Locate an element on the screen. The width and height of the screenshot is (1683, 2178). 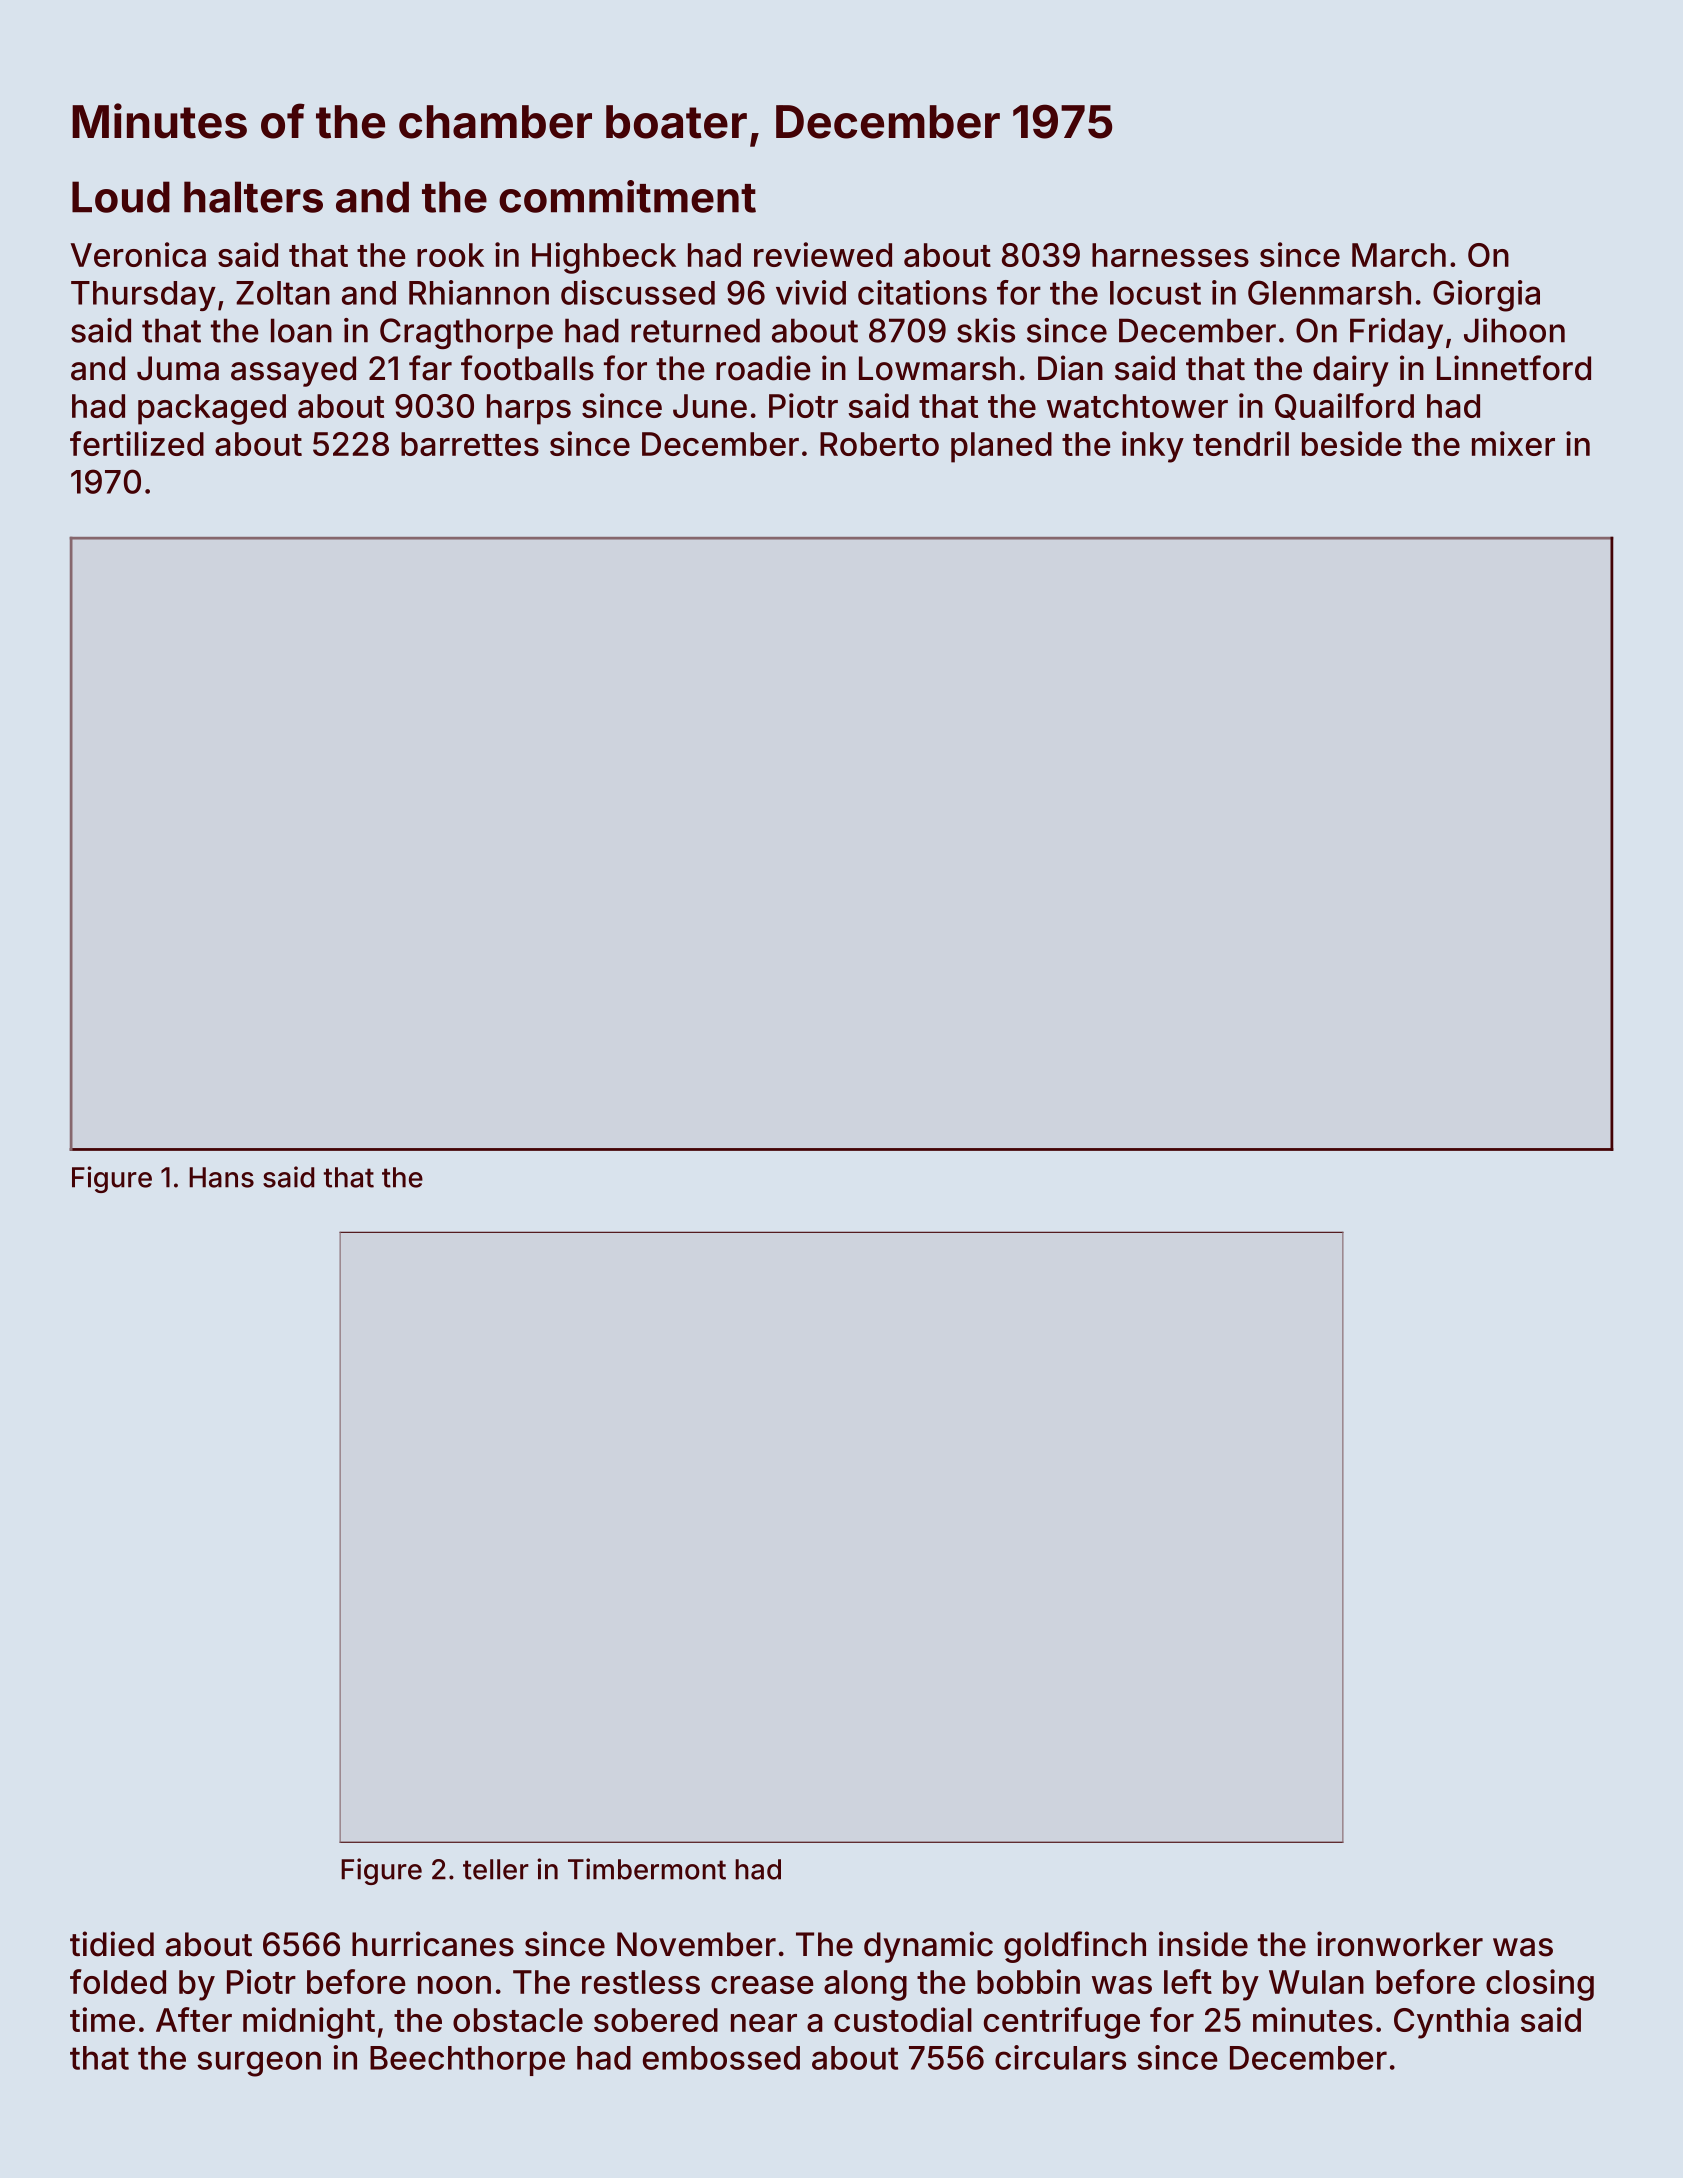
fertilized is located at coordinates (137, 443).
